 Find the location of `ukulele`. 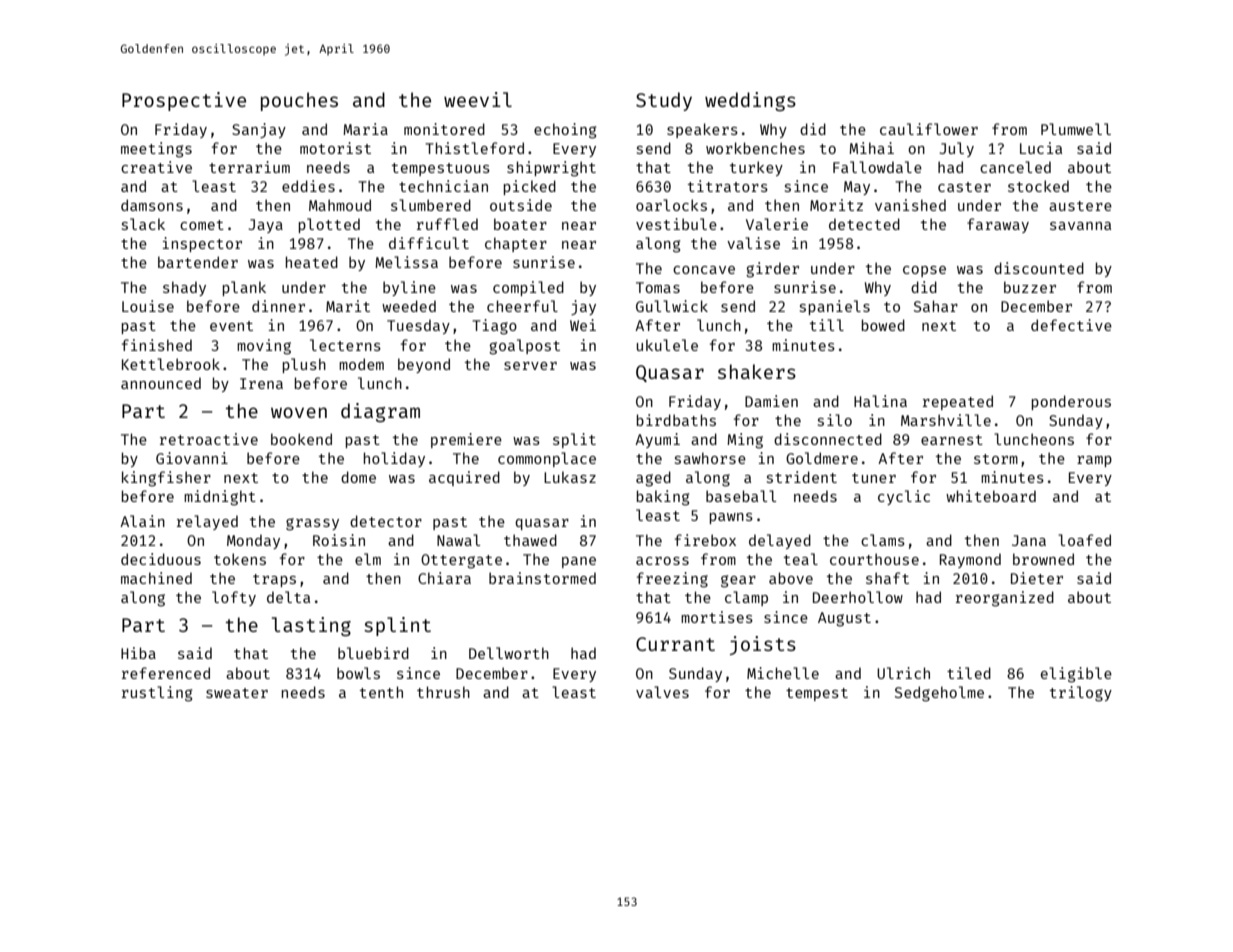

ukulele is located at coordinates (667, 345).
